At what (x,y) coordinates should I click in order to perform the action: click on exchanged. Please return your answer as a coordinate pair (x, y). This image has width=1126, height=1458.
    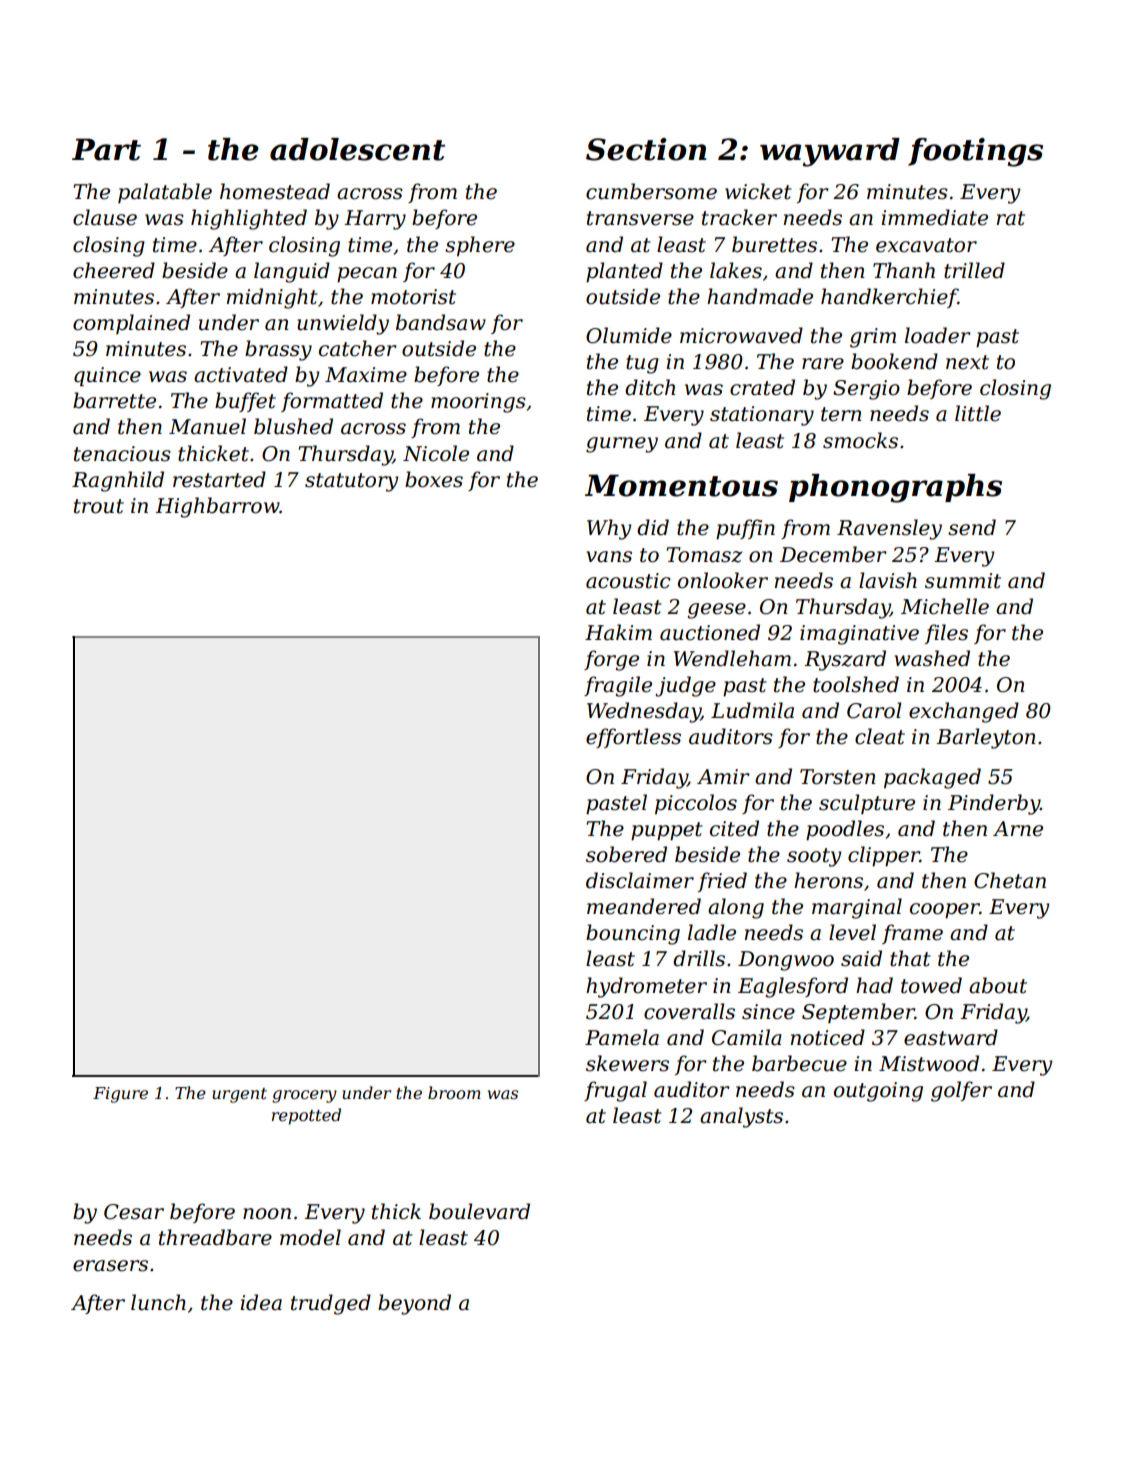
    Looking at the image, I should click on (964, 712).
